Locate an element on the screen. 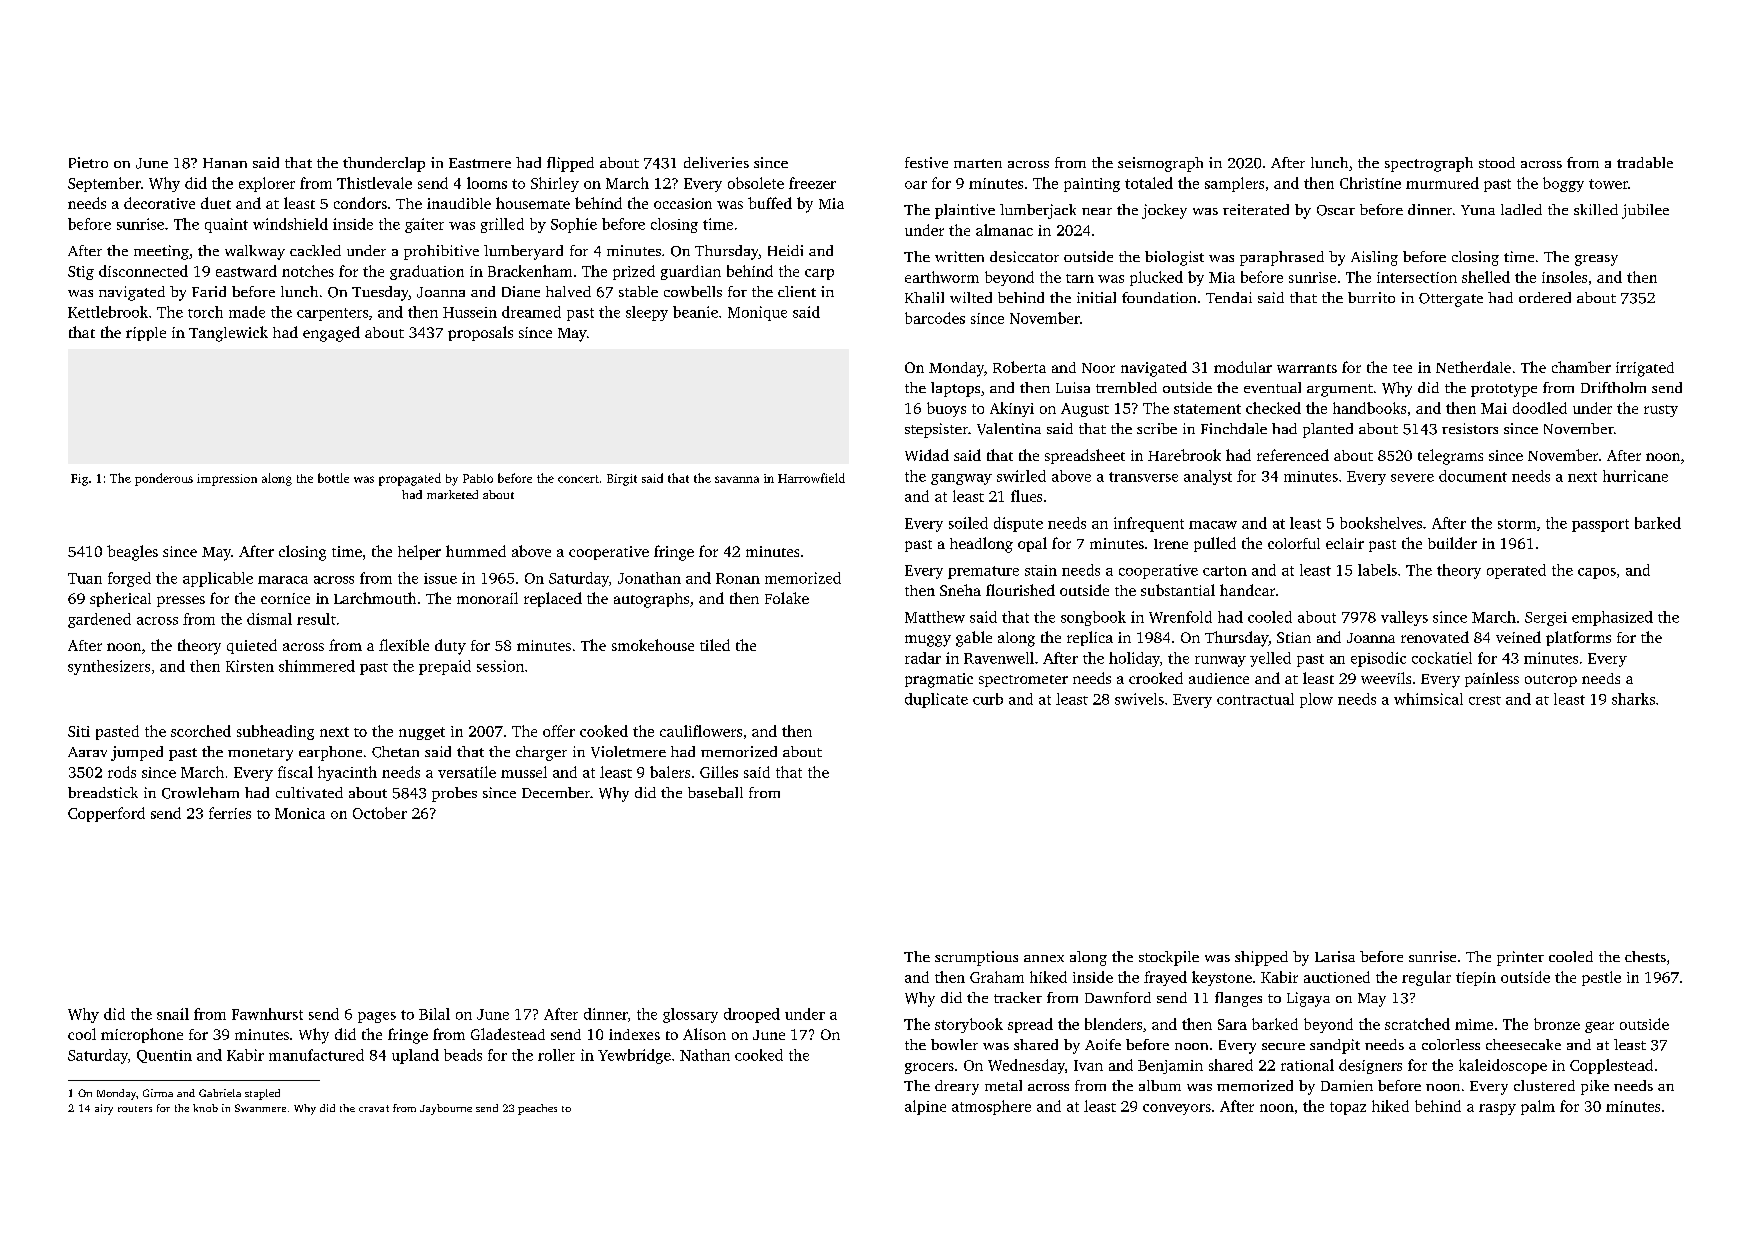 The height and width of the screenshot is (1240, 1753). conveyors is located at coordinates (1177, 1109).
